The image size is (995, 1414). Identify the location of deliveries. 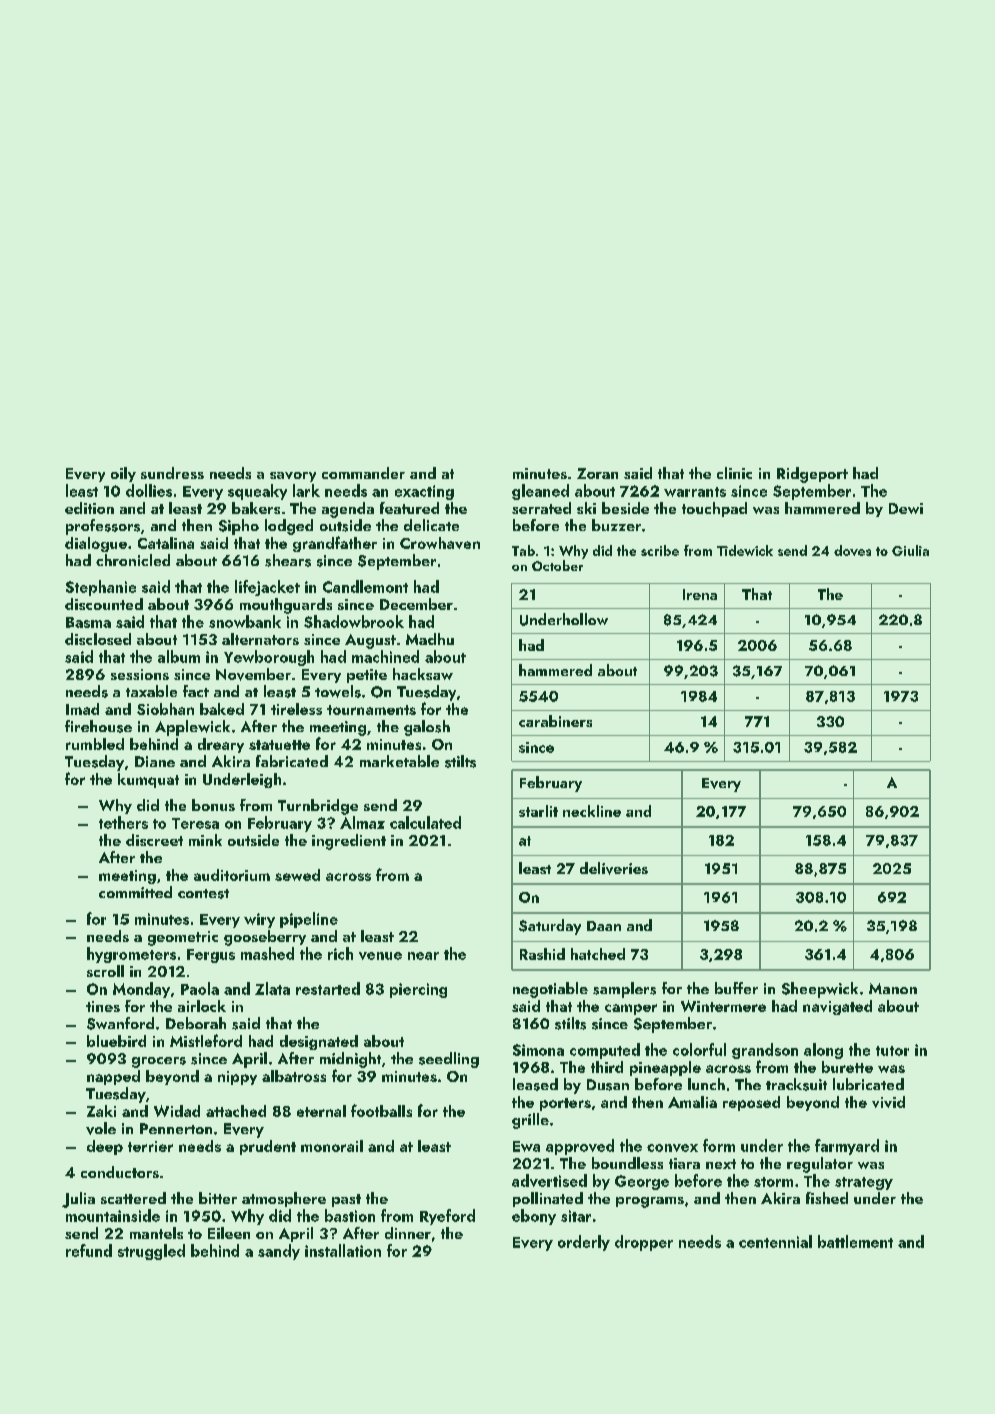
(614, 868).
